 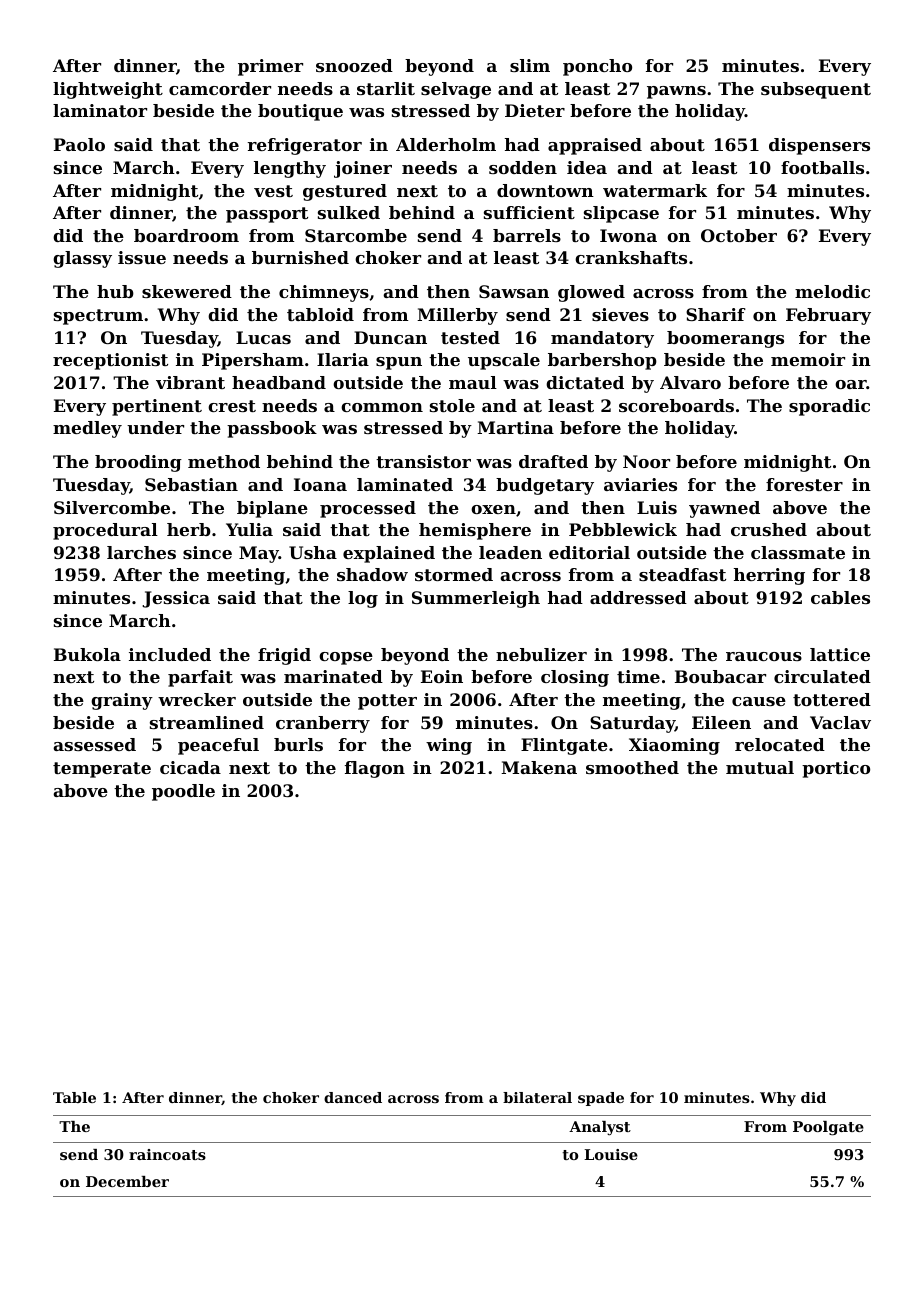 What do you see at coordinates (155, 427) in the image?
I see `under` at bounding box center [155, 427].
